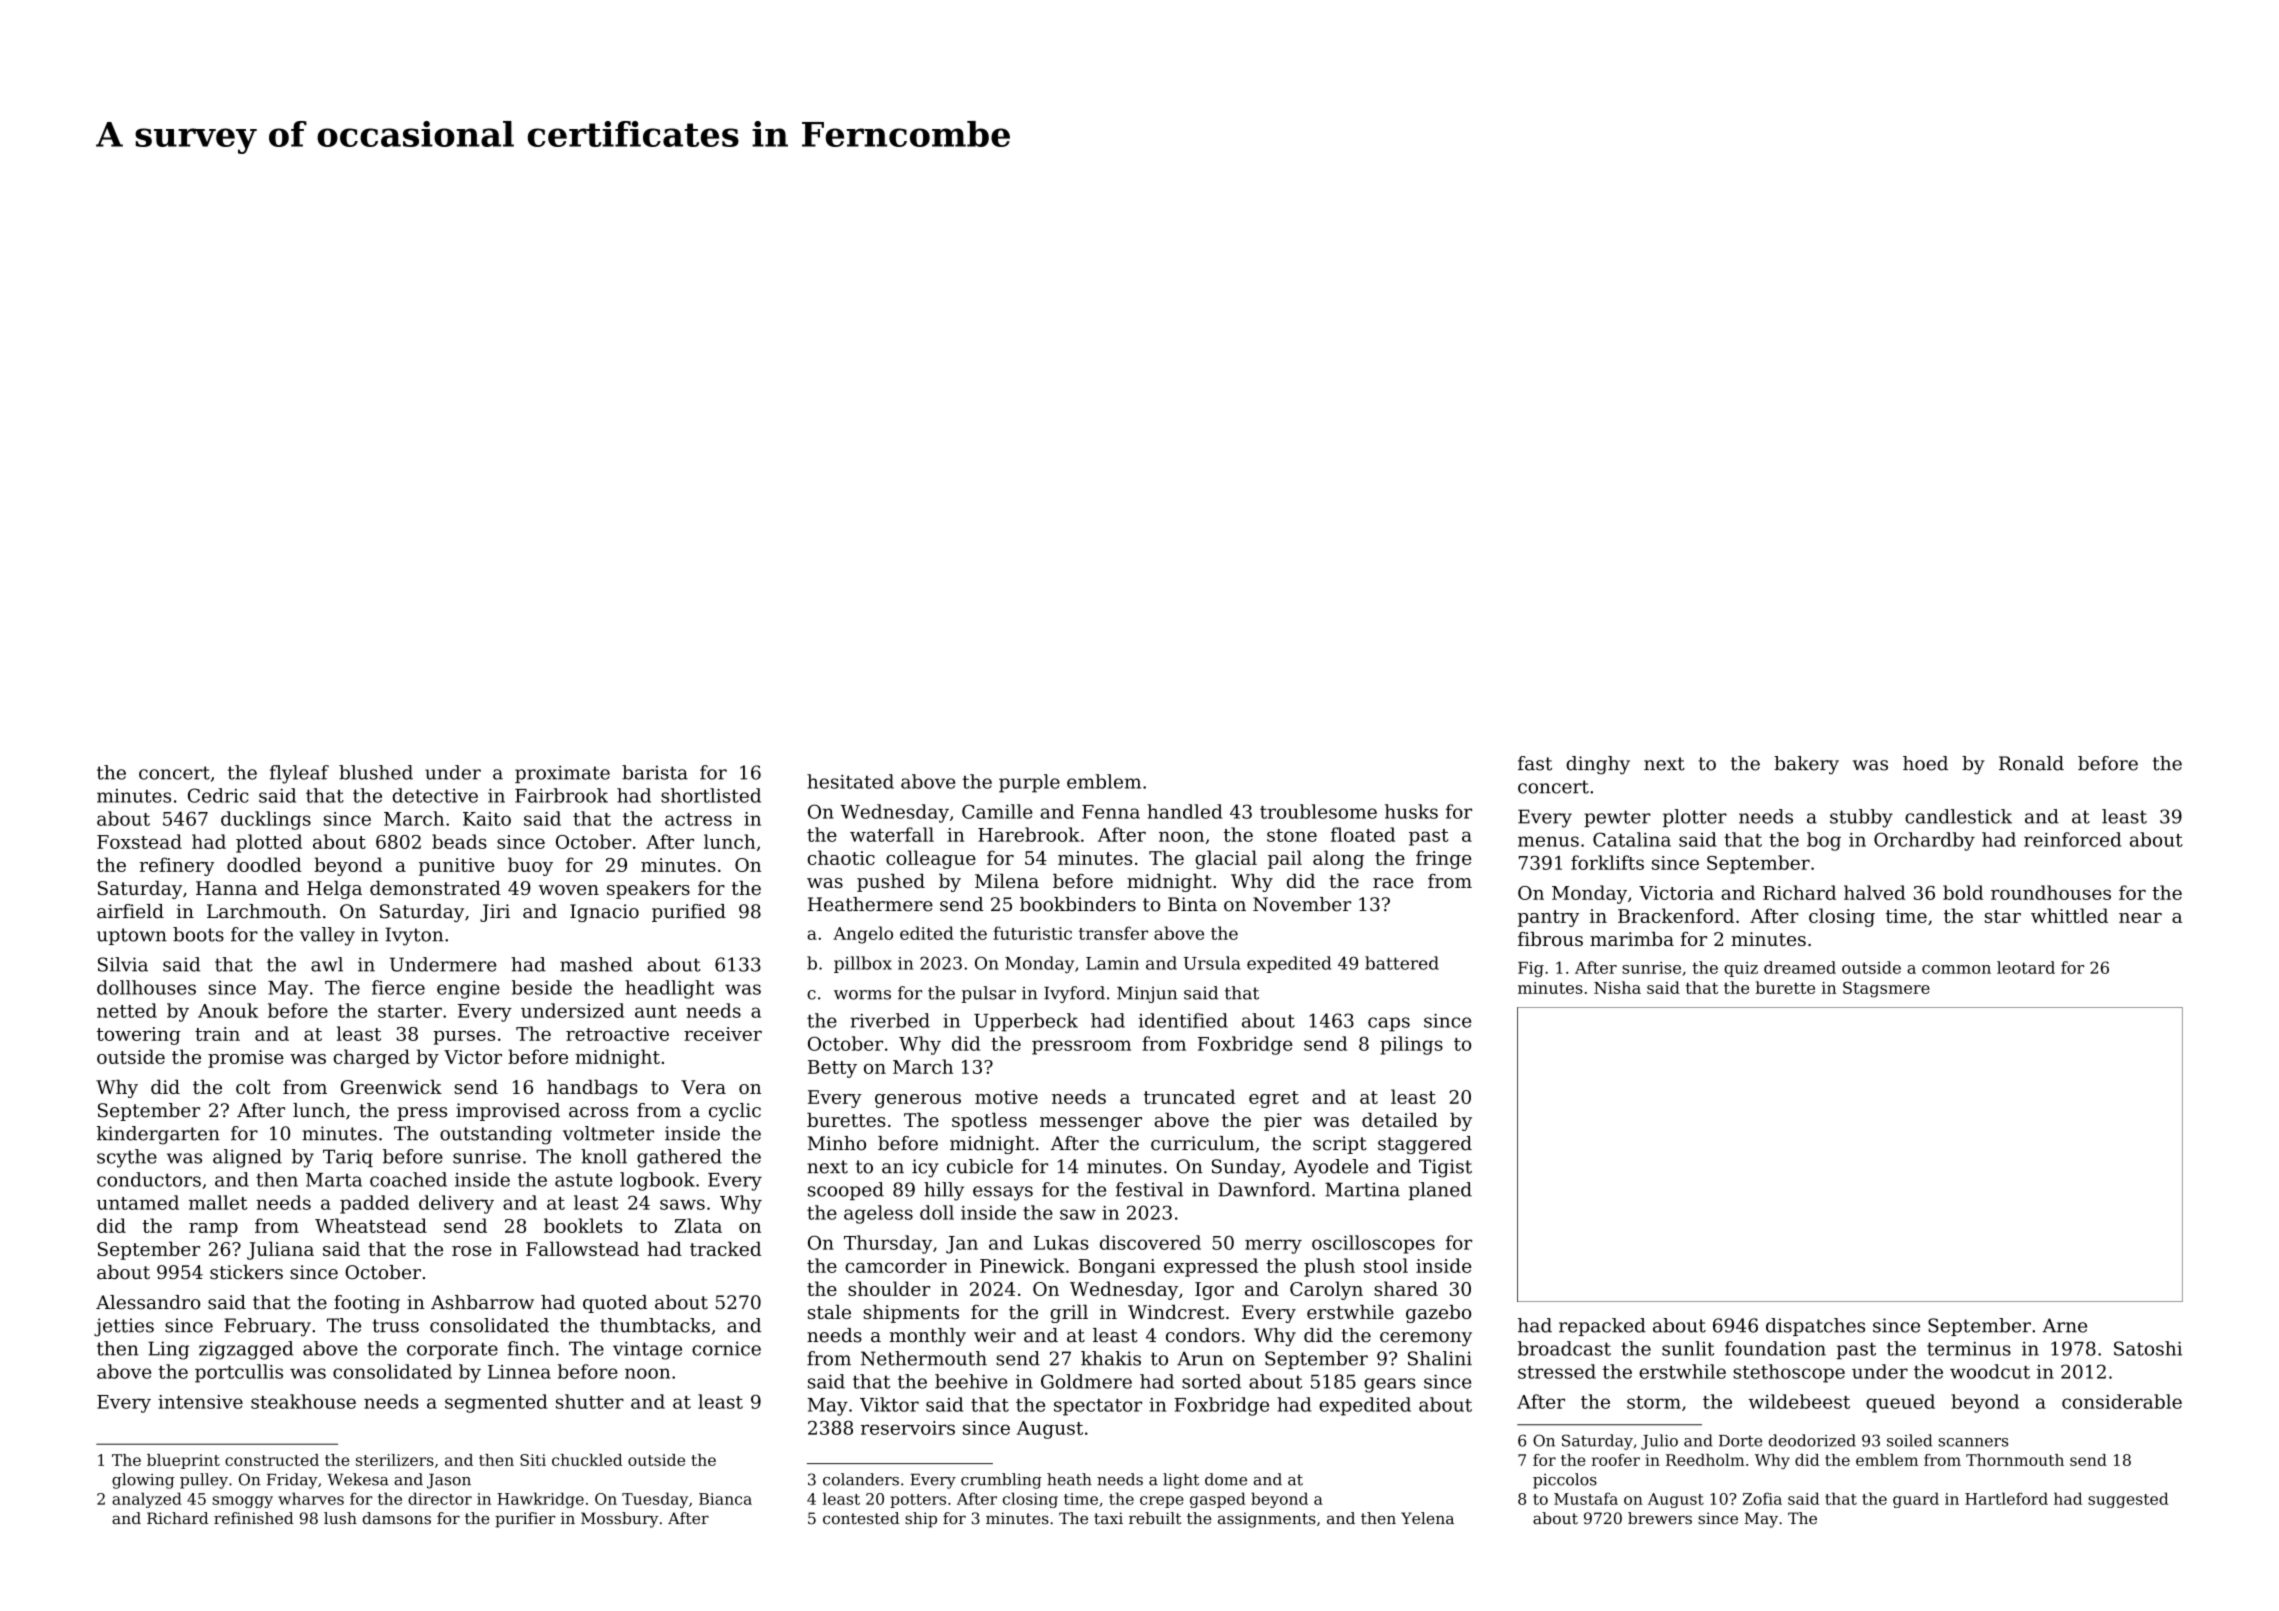 Image resolution: width=2279 pixels, height=1611 pixels. I want to click on sorted, so click(1211, 1381).
